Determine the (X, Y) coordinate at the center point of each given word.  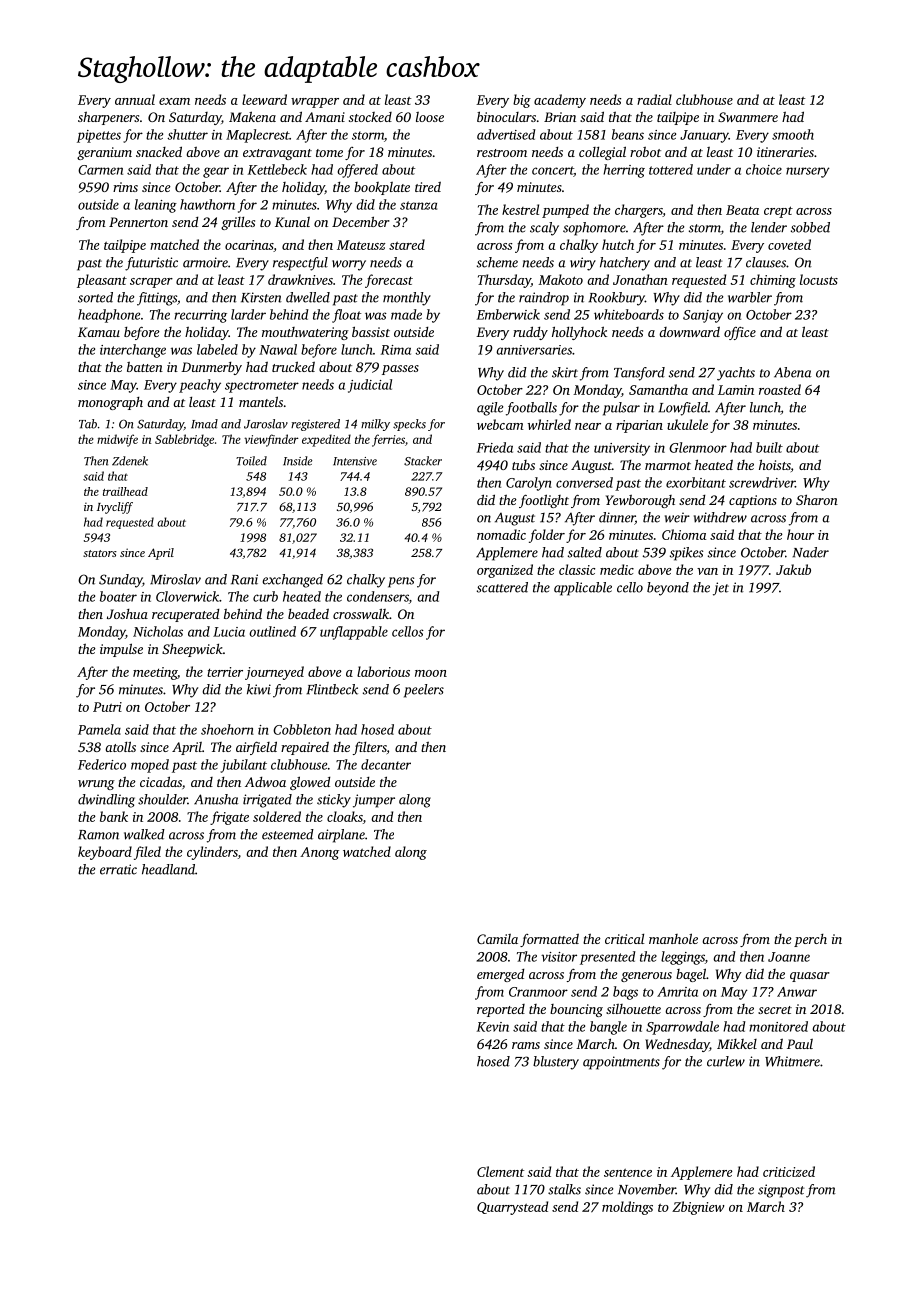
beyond (668, 589)
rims (125, 187)
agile (490, 409)
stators (100, 553)
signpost (781, 1191)
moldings (627, 1208)
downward (689, 332)
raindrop (544, 299)
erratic (118, 869)
